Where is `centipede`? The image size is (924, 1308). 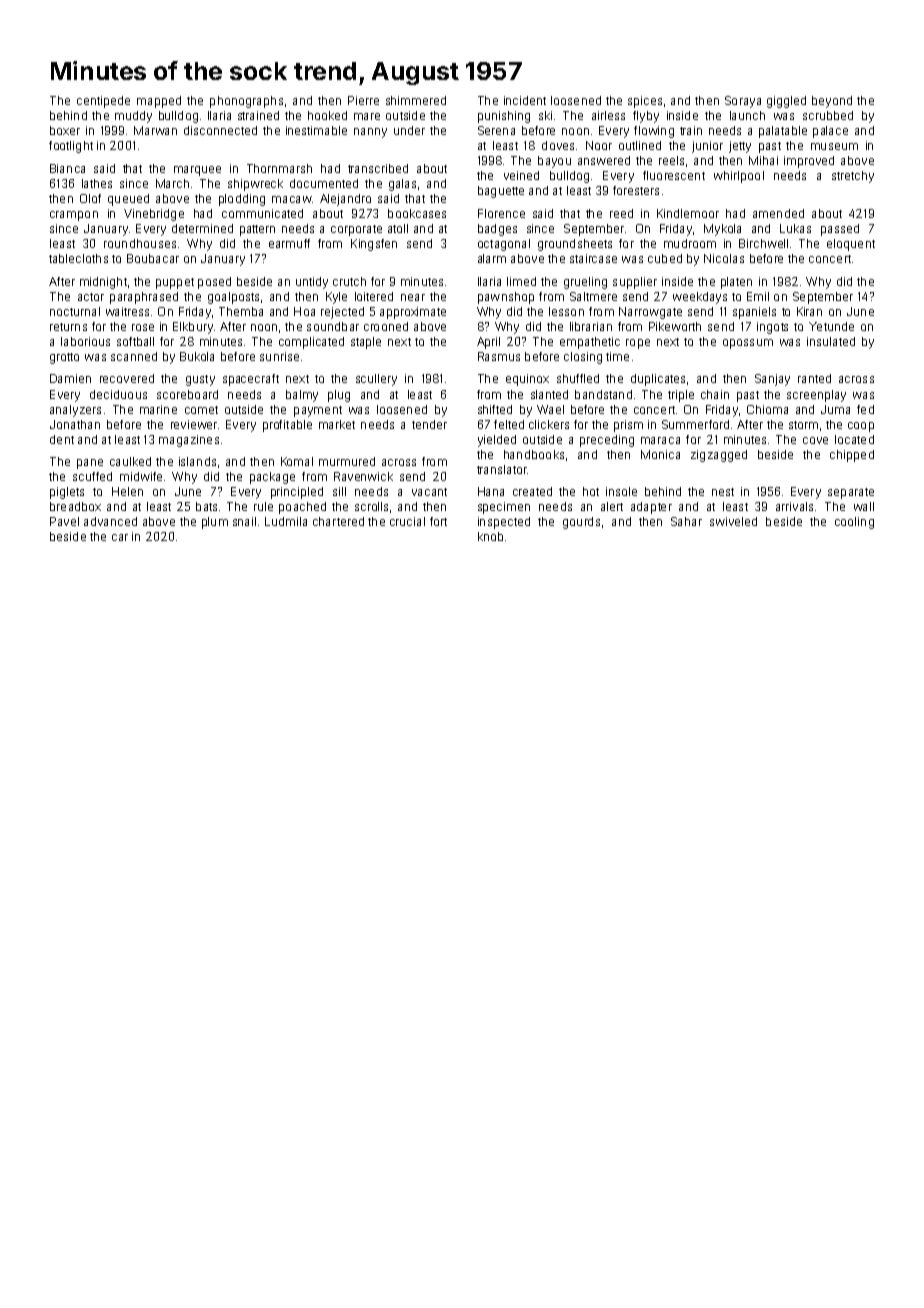 centipede is located at coordinates (103, 102).
